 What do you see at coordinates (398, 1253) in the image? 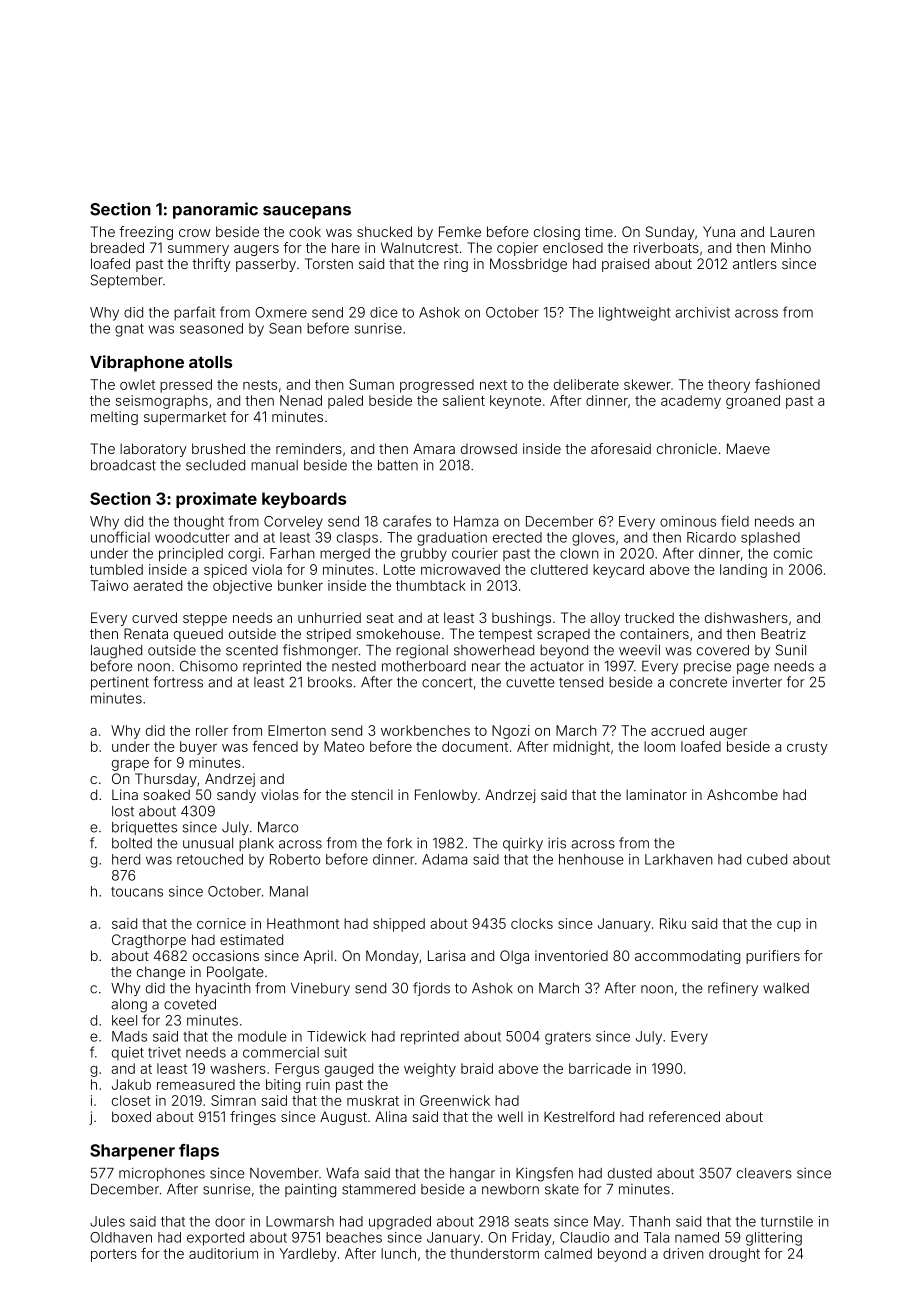
I see `lunch` at bounding box center [398, 1253].
